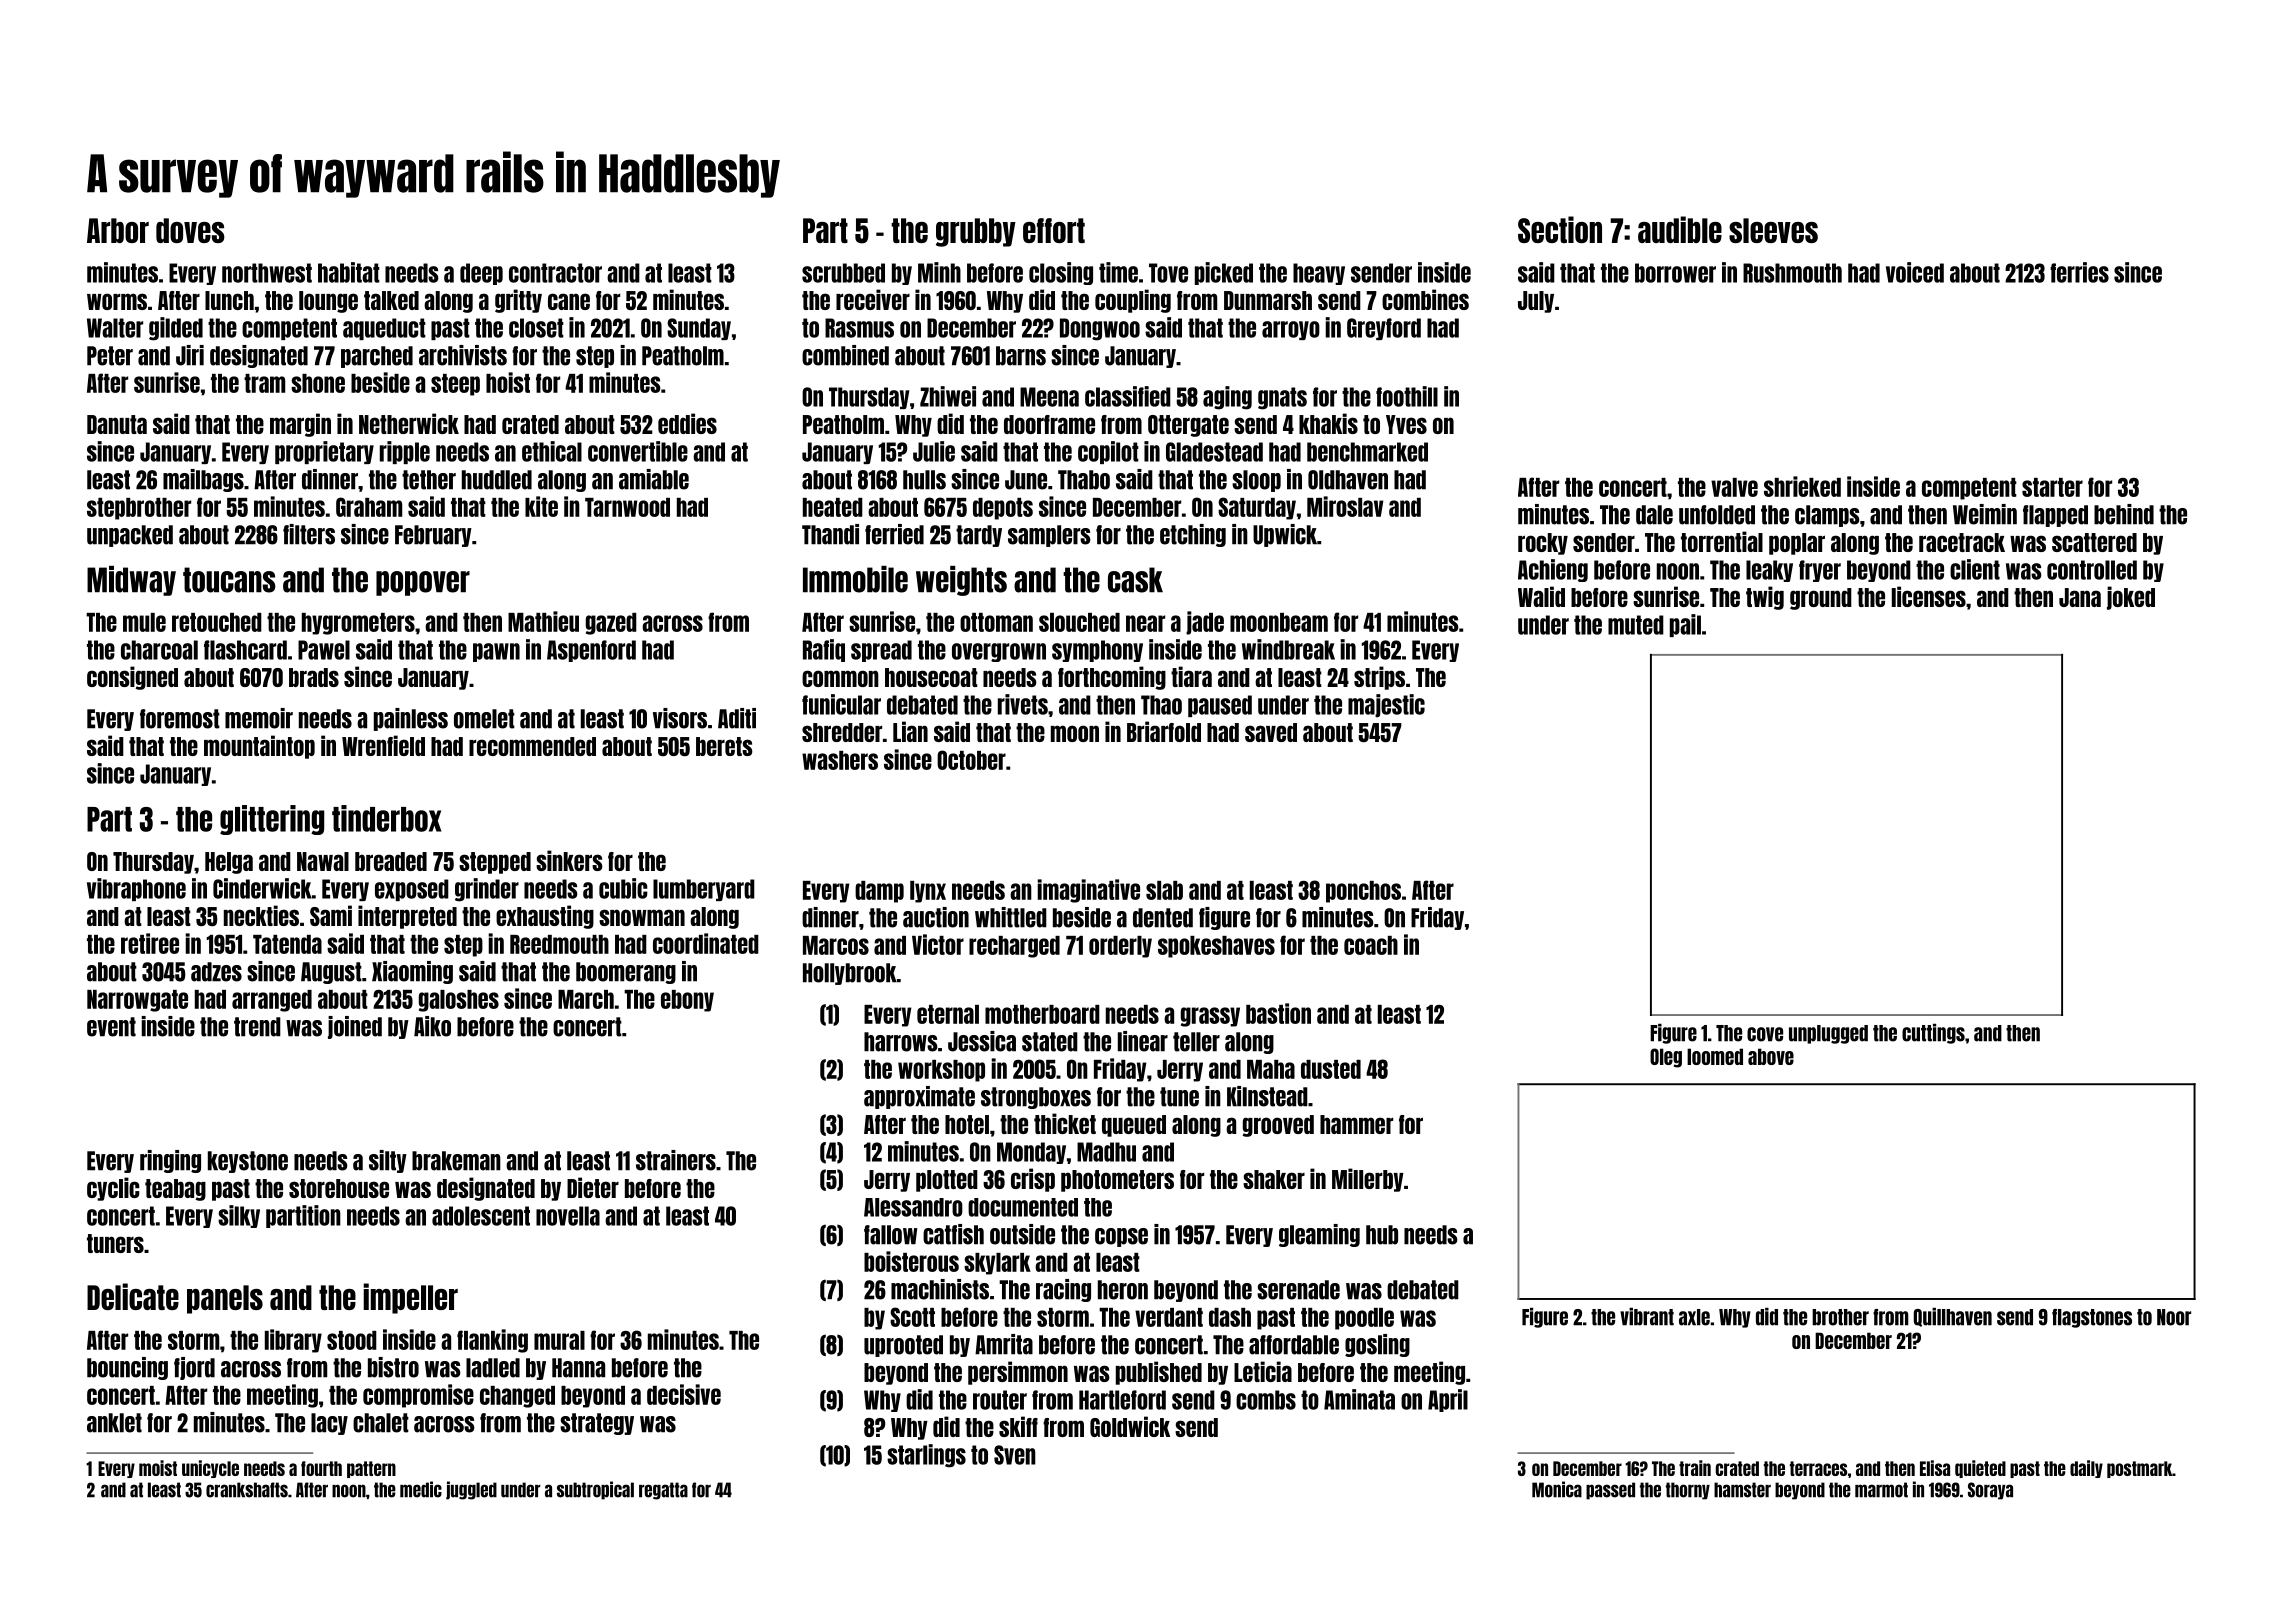 This screenshot has height=1614, width=2282. What do you see at coordinates (1328, 423) in the screenshot?
I see `khakis` at bounding box center [1328, 423].
